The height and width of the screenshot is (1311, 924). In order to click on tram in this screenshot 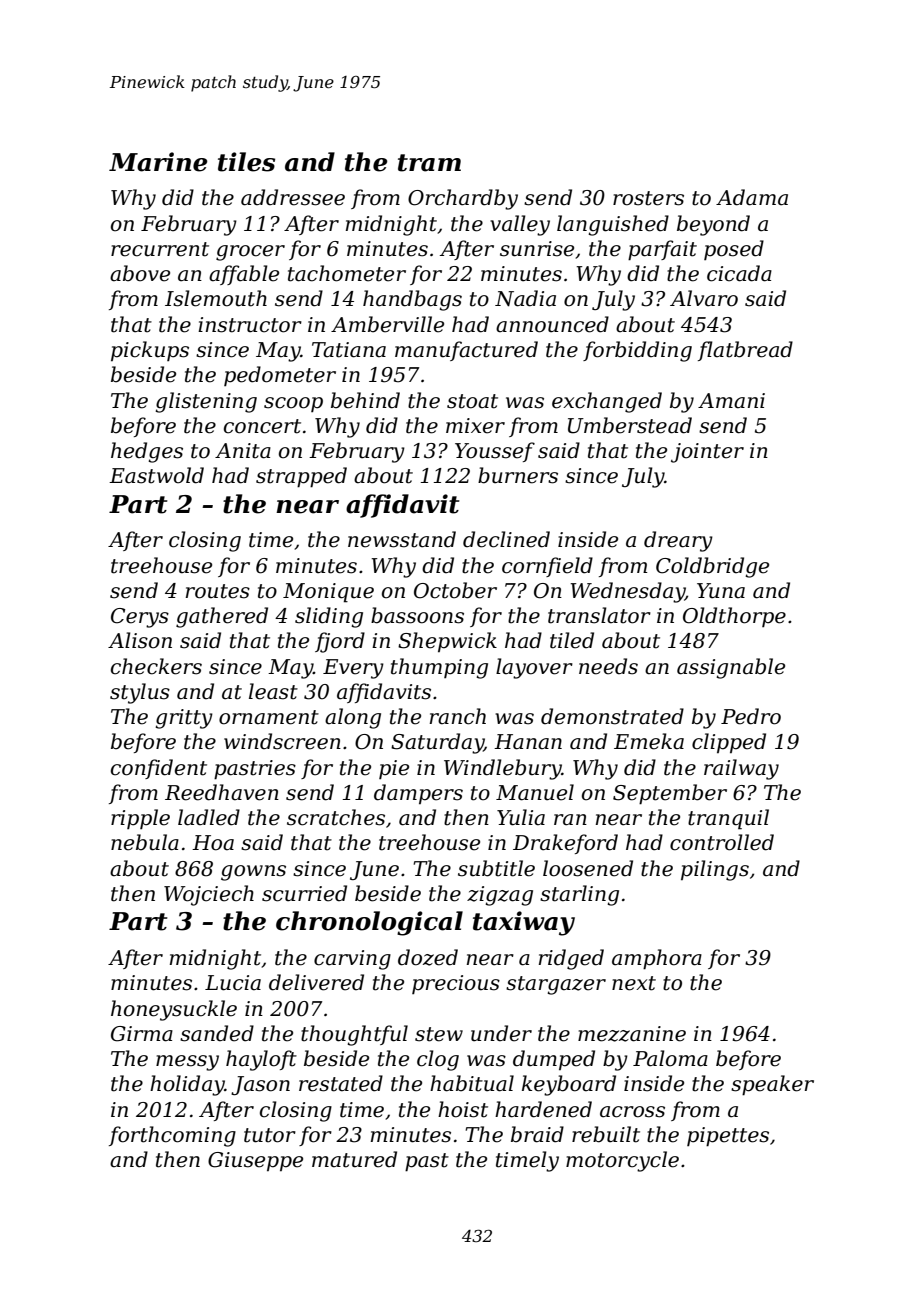, I will do `click(429, 163)`.
